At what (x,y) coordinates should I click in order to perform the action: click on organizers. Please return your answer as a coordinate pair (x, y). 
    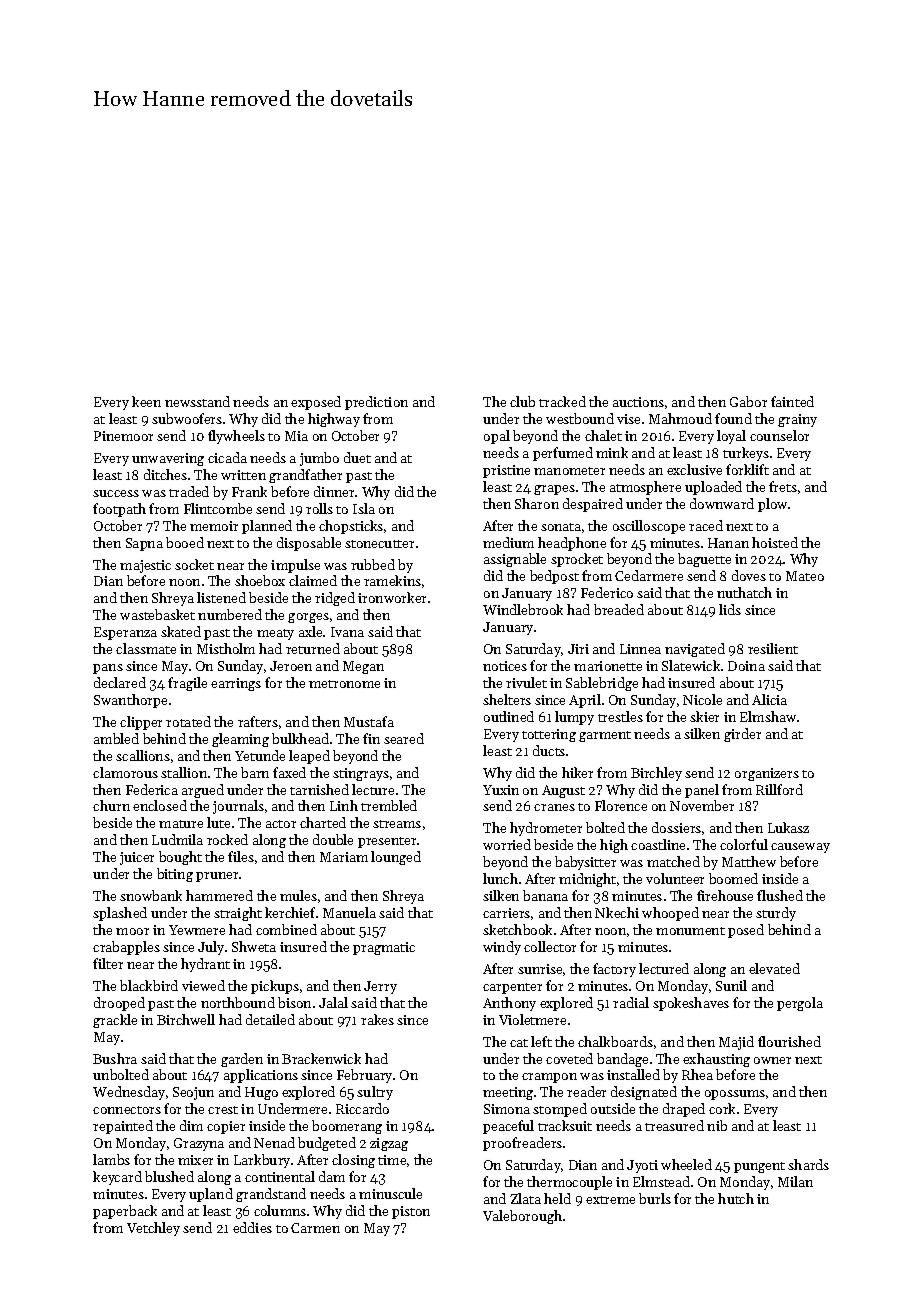
    Looking at the image, I should click on (767, 774).
